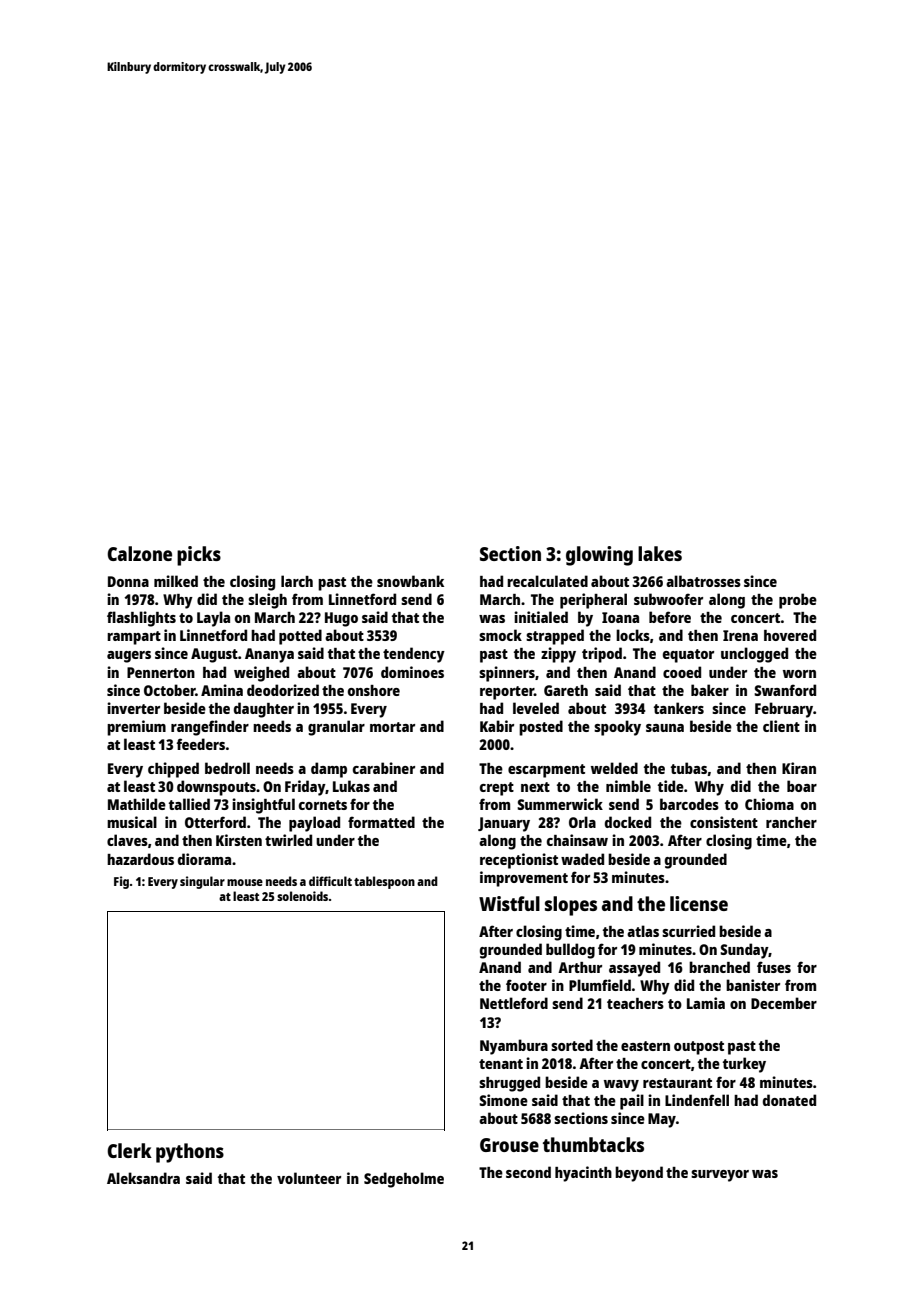 The image size is (924, 1308). What do you see at coordinates (799, 674) in the screenshot?
I see `worn` at bounding box center [799, 674].
